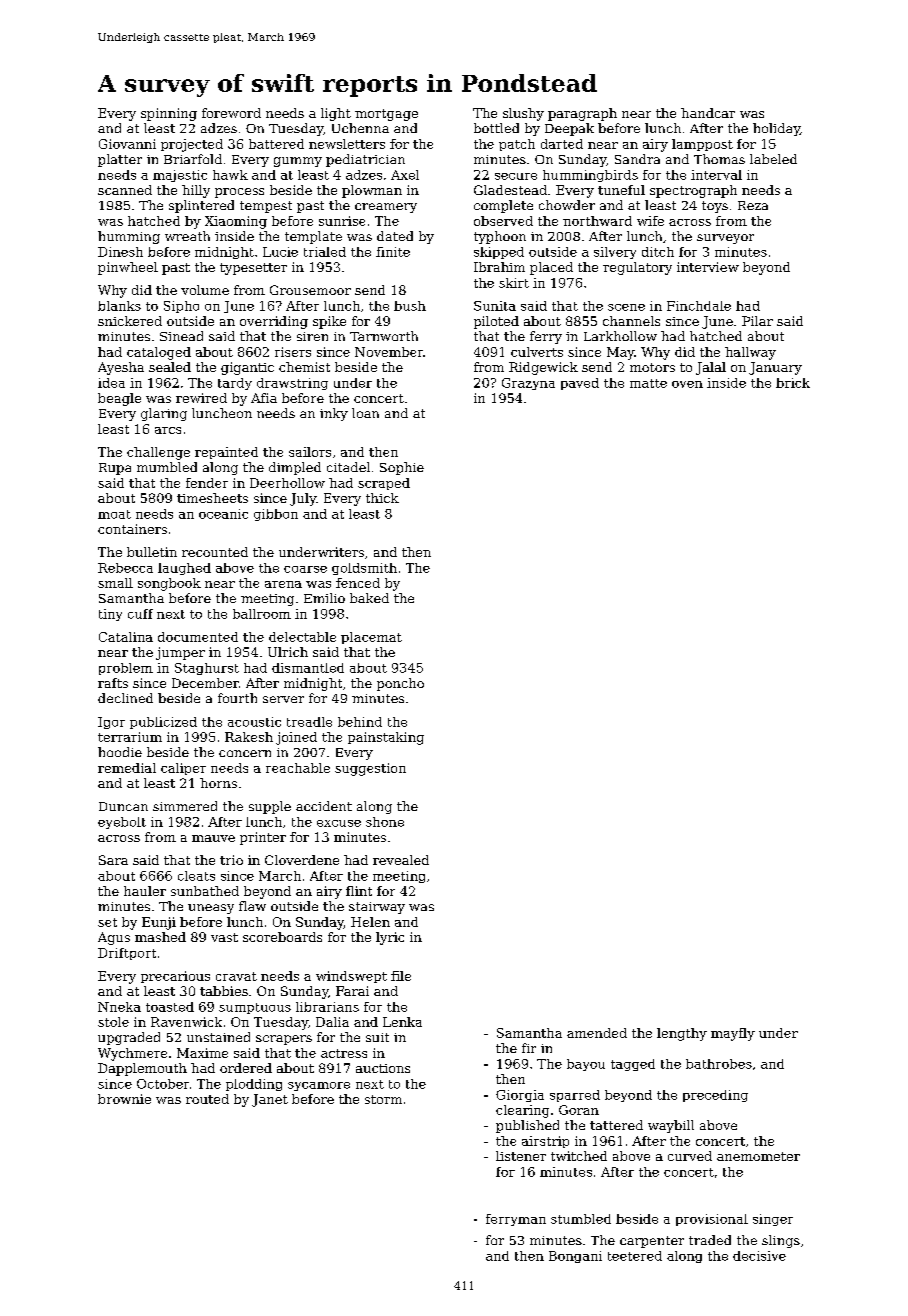  What do you see at coordinates (359, 891) in the page?
I see `flint` at bounding box center [359, 891].
